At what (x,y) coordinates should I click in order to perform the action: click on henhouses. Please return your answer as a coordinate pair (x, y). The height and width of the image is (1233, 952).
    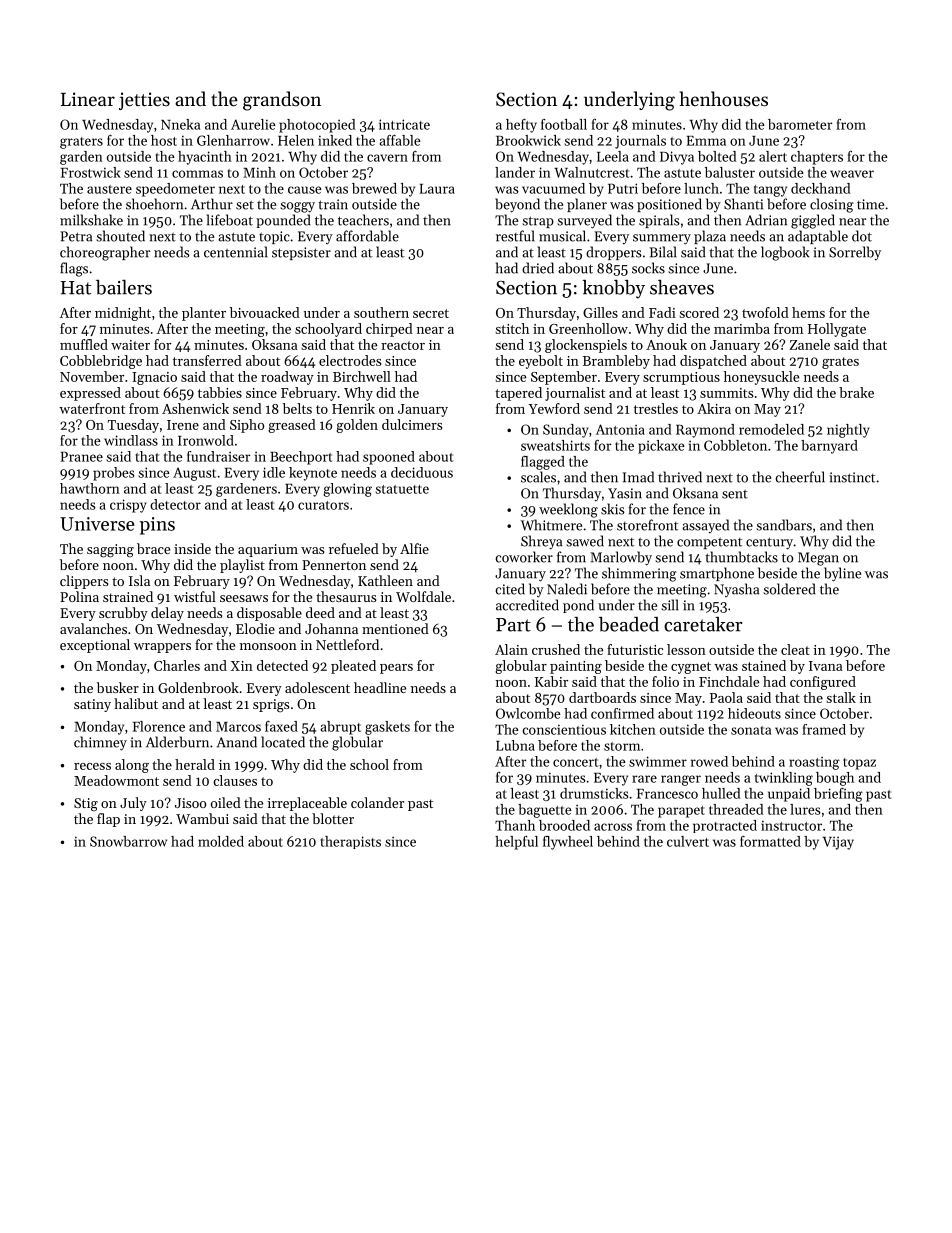
    Looking at the image, I should click on (724, 98).
